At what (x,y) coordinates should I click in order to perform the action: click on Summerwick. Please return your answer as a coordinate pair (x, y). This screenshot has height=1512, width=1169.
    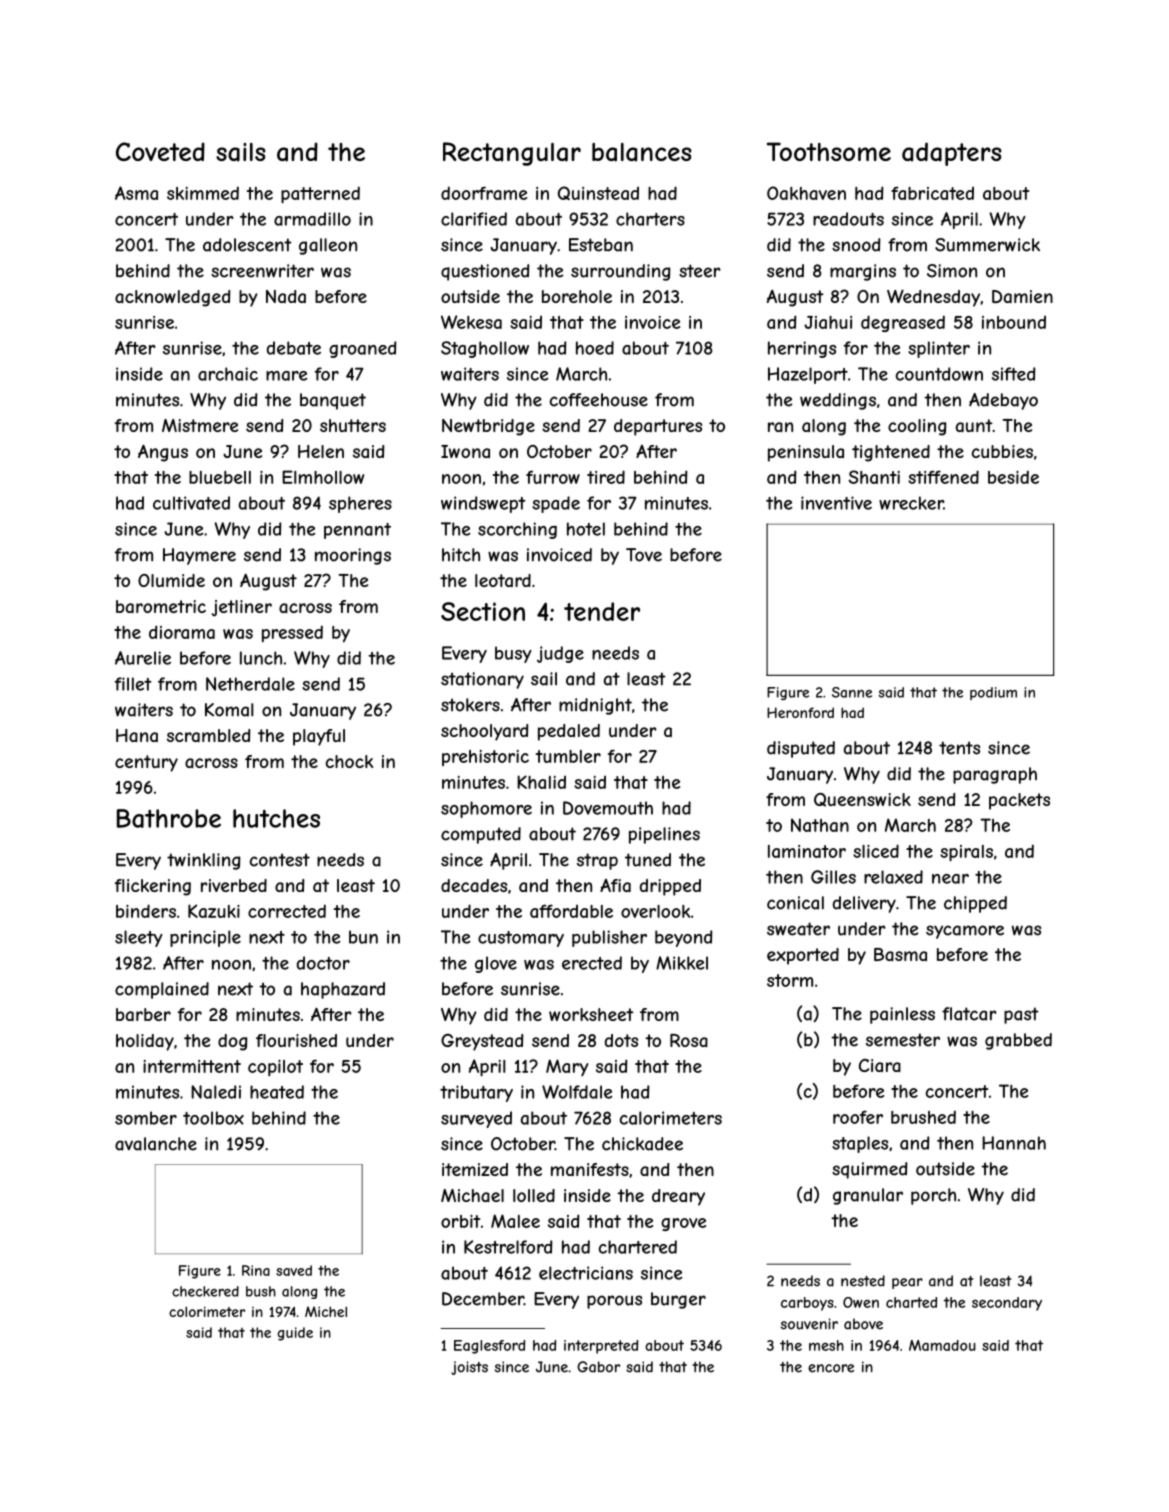
    Looking at the image, I should click on (987, 245).
